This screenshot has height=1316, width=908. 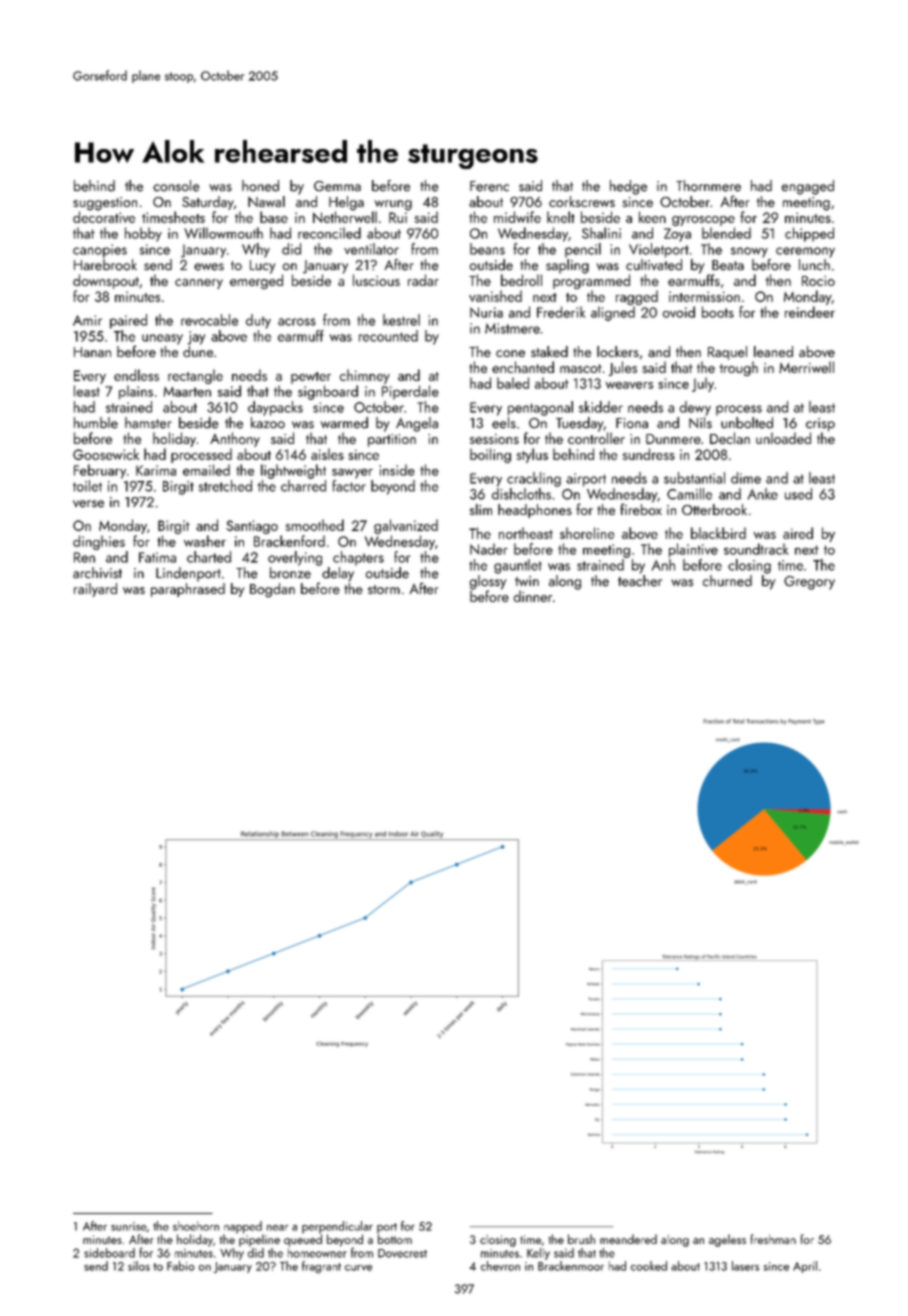 What do you see at coordinates (581, 1239) in the screenshot?
I see `brush` at bounding box center [581, 1239].
